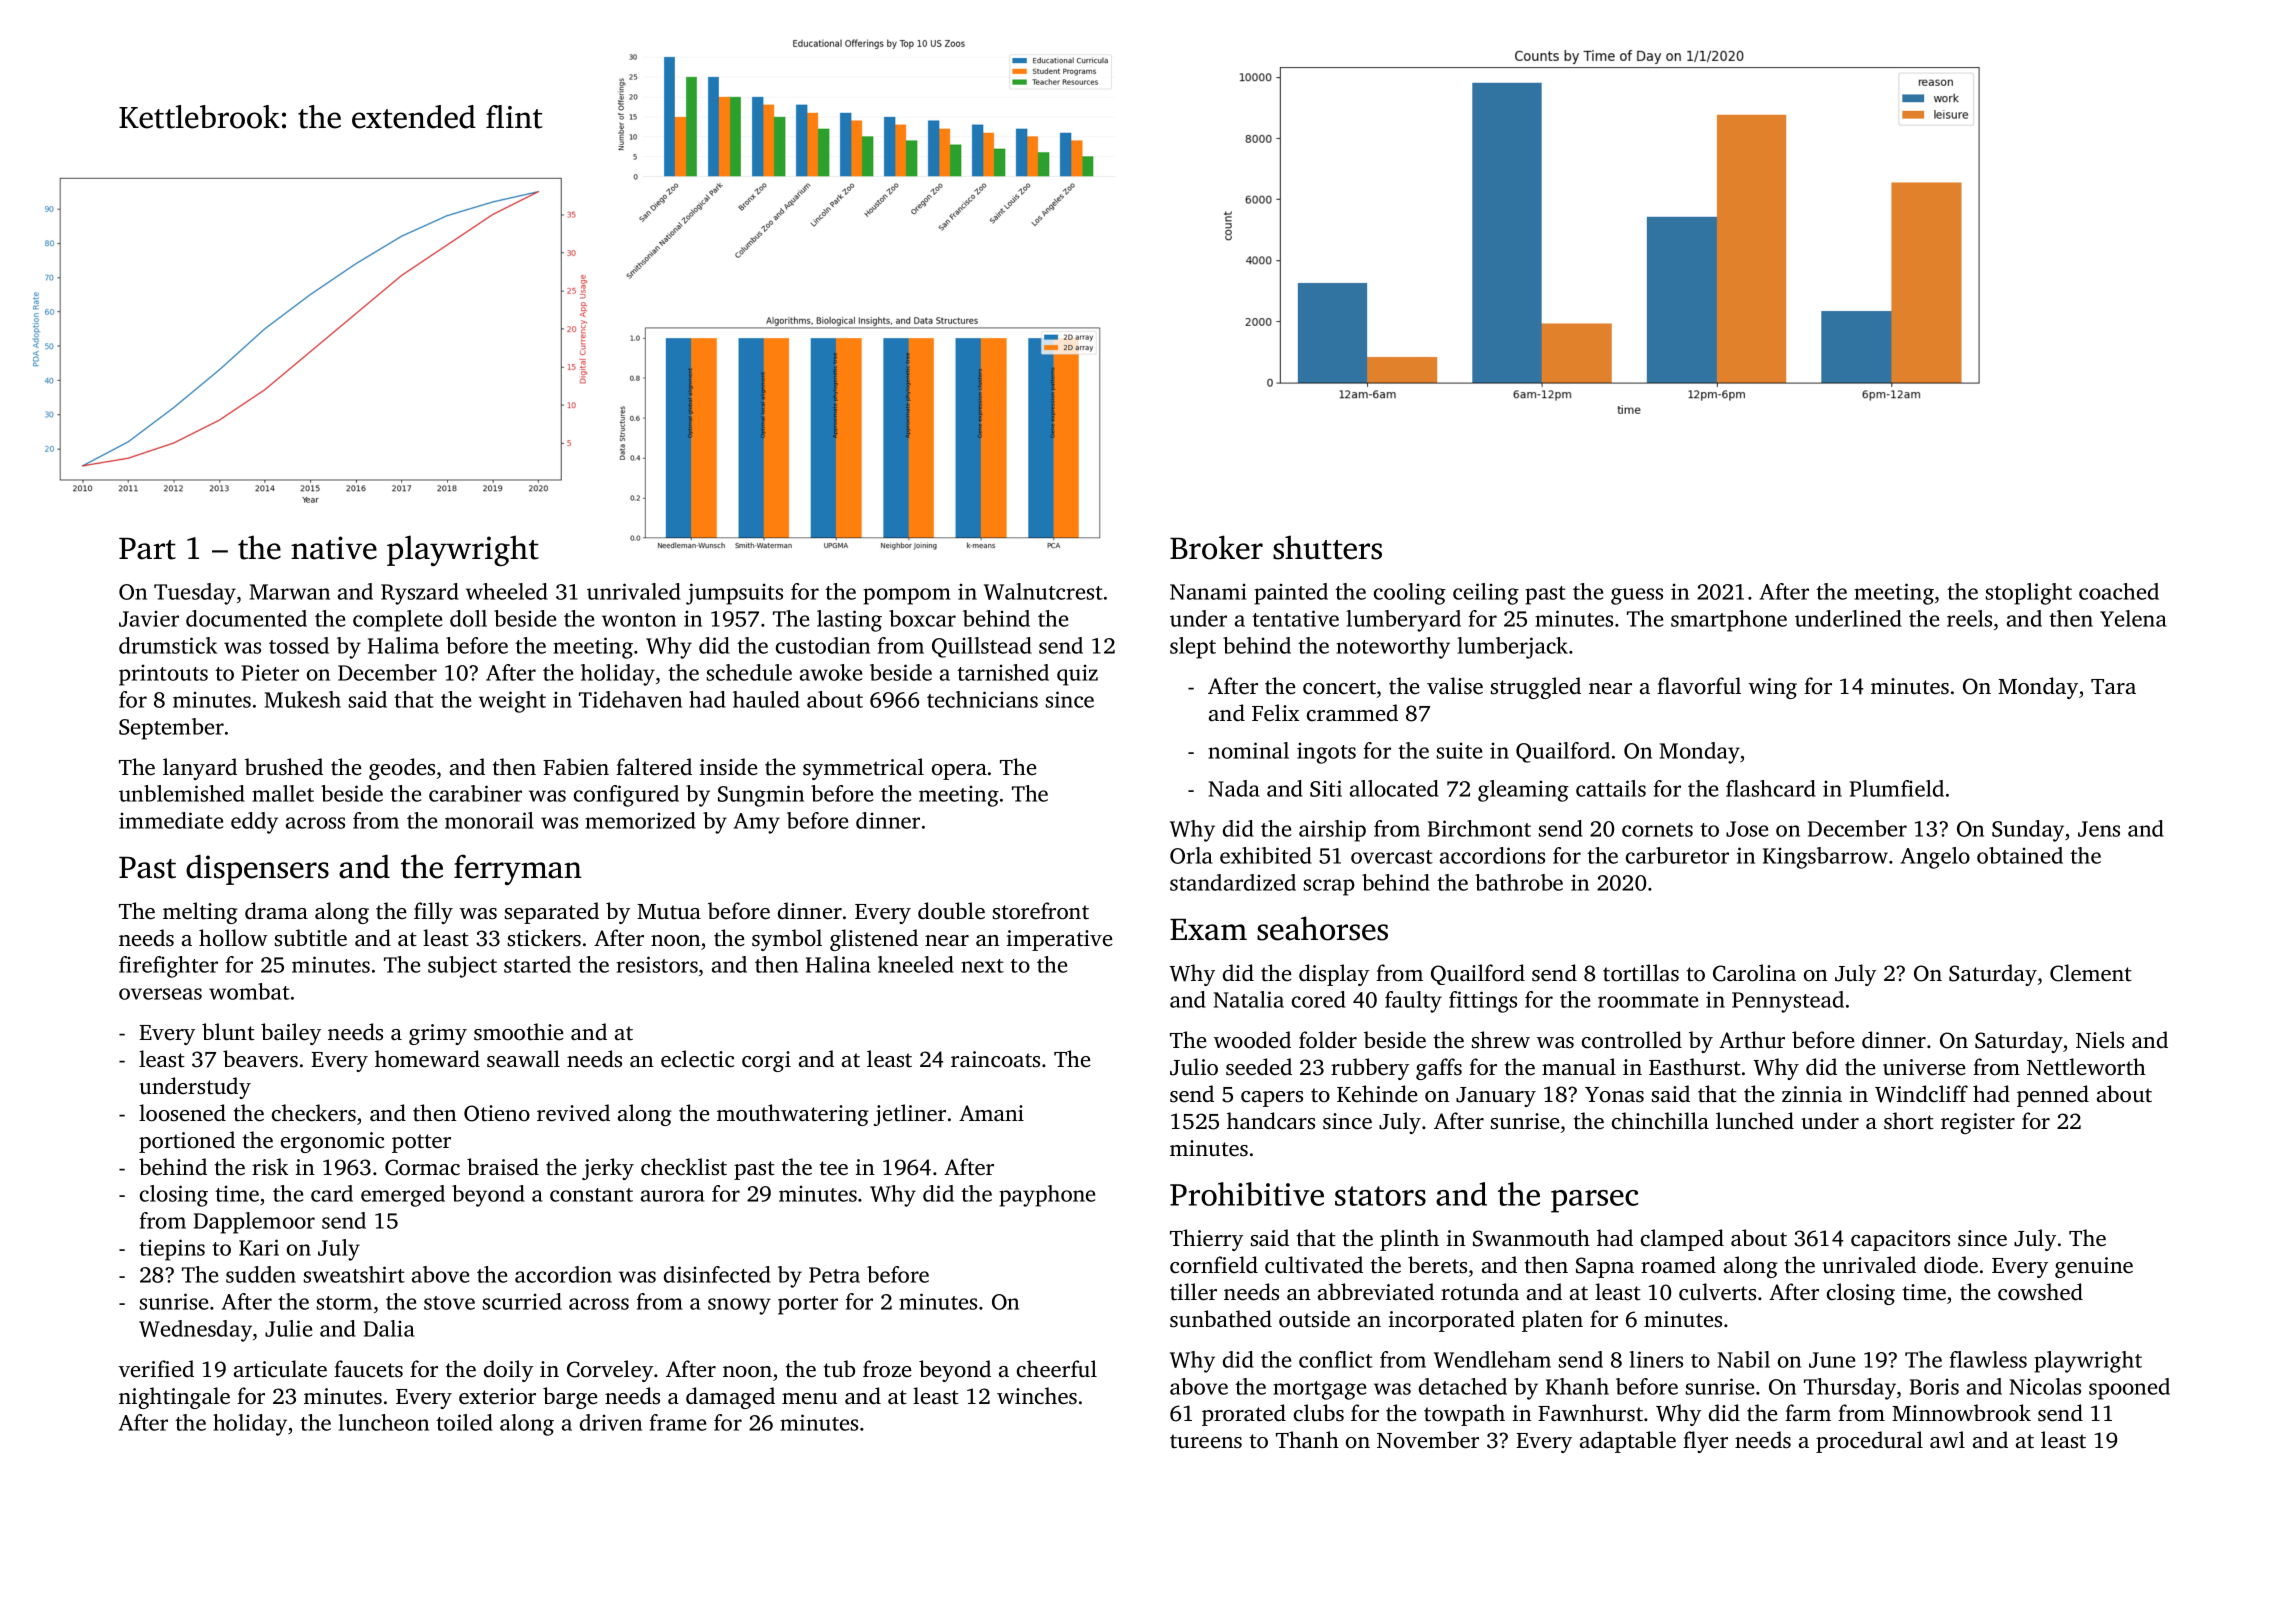  Describe the element at coordinates (397, 621) in the screenshot. I see `complete` at that location.
